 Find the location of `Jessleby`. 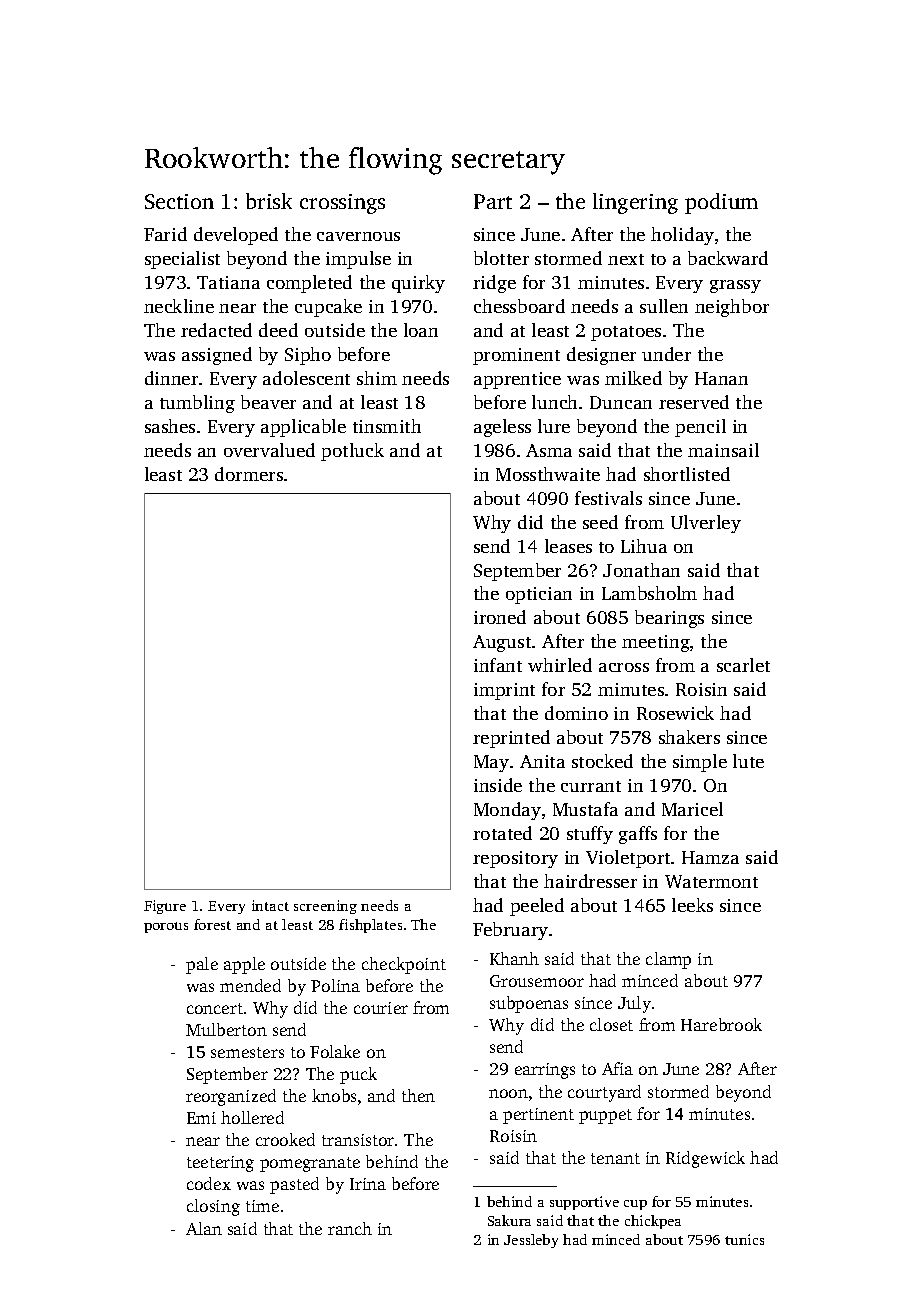

Jessleby is located at coordinates (531, 1241).
